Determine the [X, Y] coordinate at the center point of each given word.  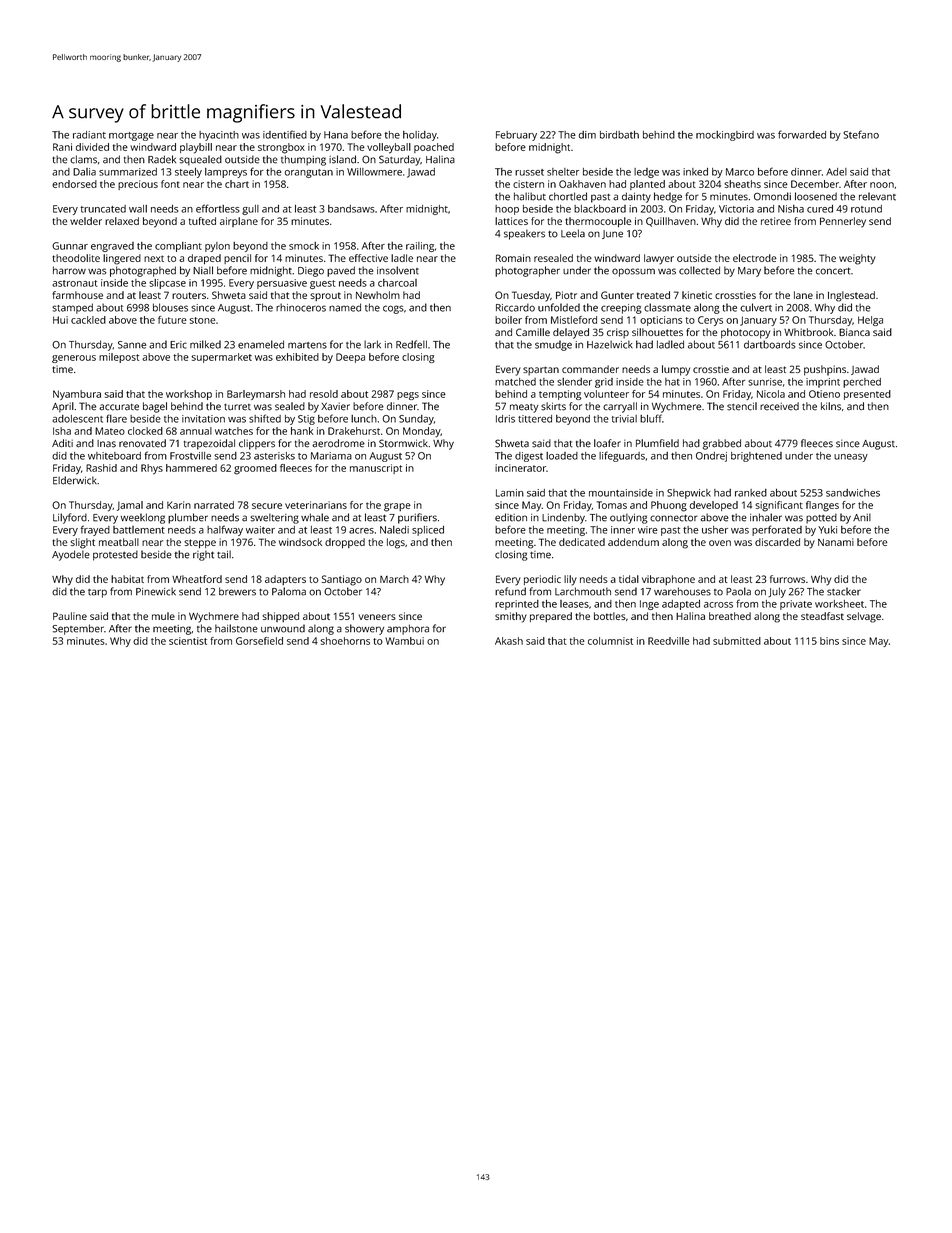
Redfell [411, 344]
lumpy [676, 370]
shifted [265, 418]
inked [695, 172]
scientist [188, 641]
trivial [624, 419]
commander [590, 369]
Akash [509, 641]
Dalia [84, 172]
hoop [507, 210]
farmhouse [77, 295]
